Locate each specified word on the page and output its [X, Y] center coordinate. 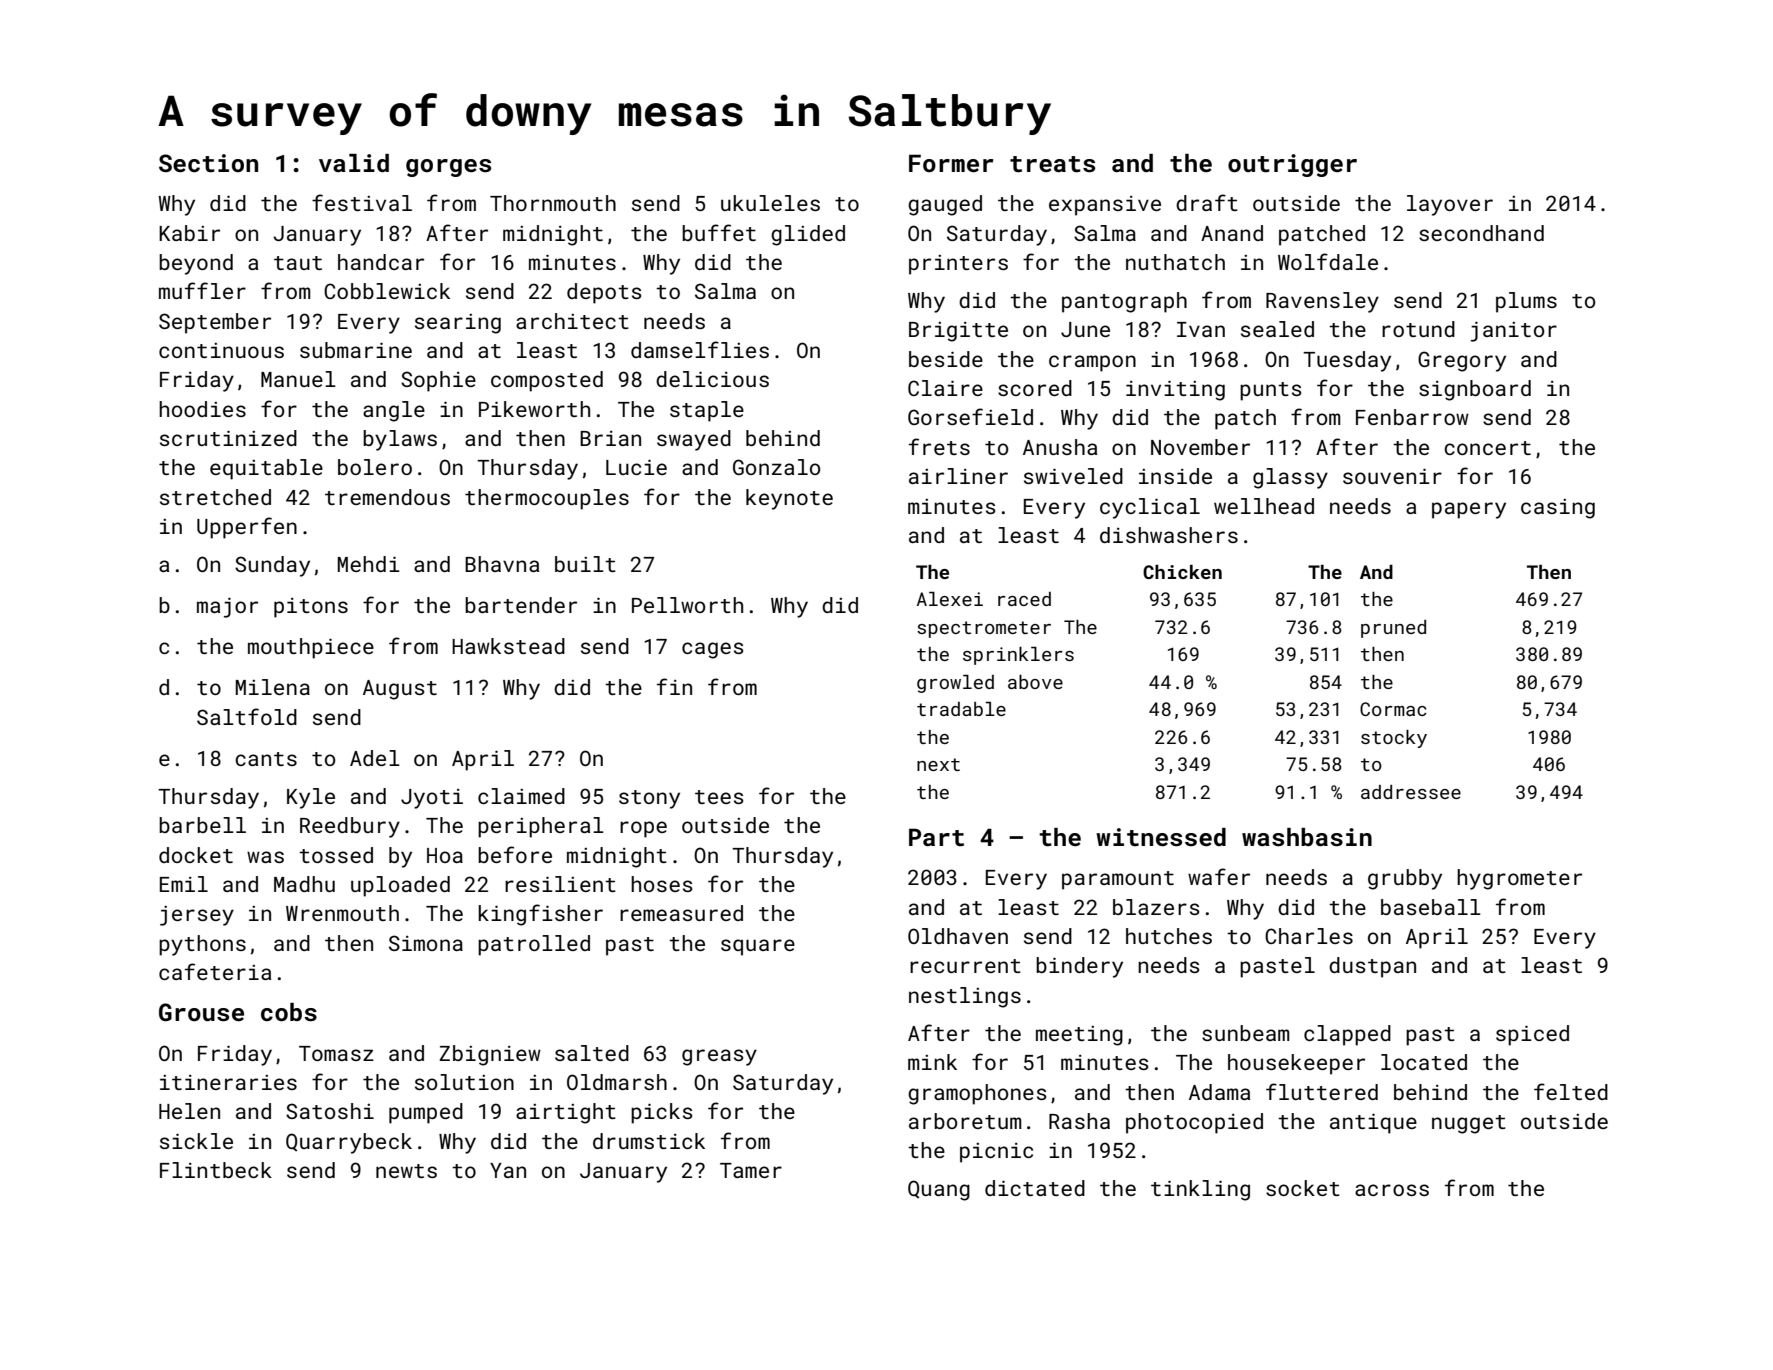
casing [1558, 509]
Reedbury [350, 827]
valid [354, 163]
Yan [508, 1170]
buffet [719, 232]
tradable [961, 709]
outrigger [1292, 165]
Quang [939, 1190]
